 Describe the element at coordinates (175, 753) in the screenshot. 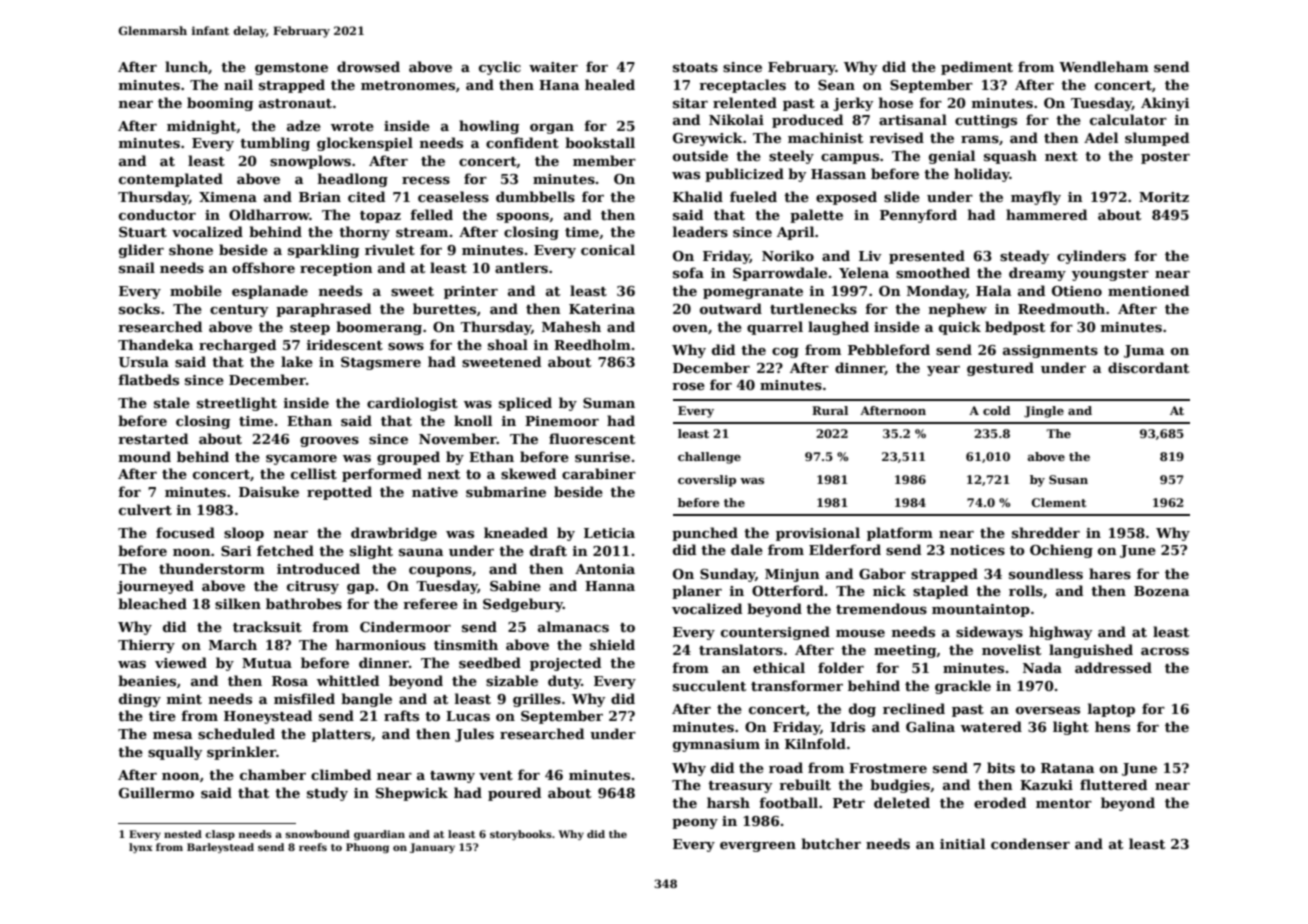

I see `squally` at that location.
